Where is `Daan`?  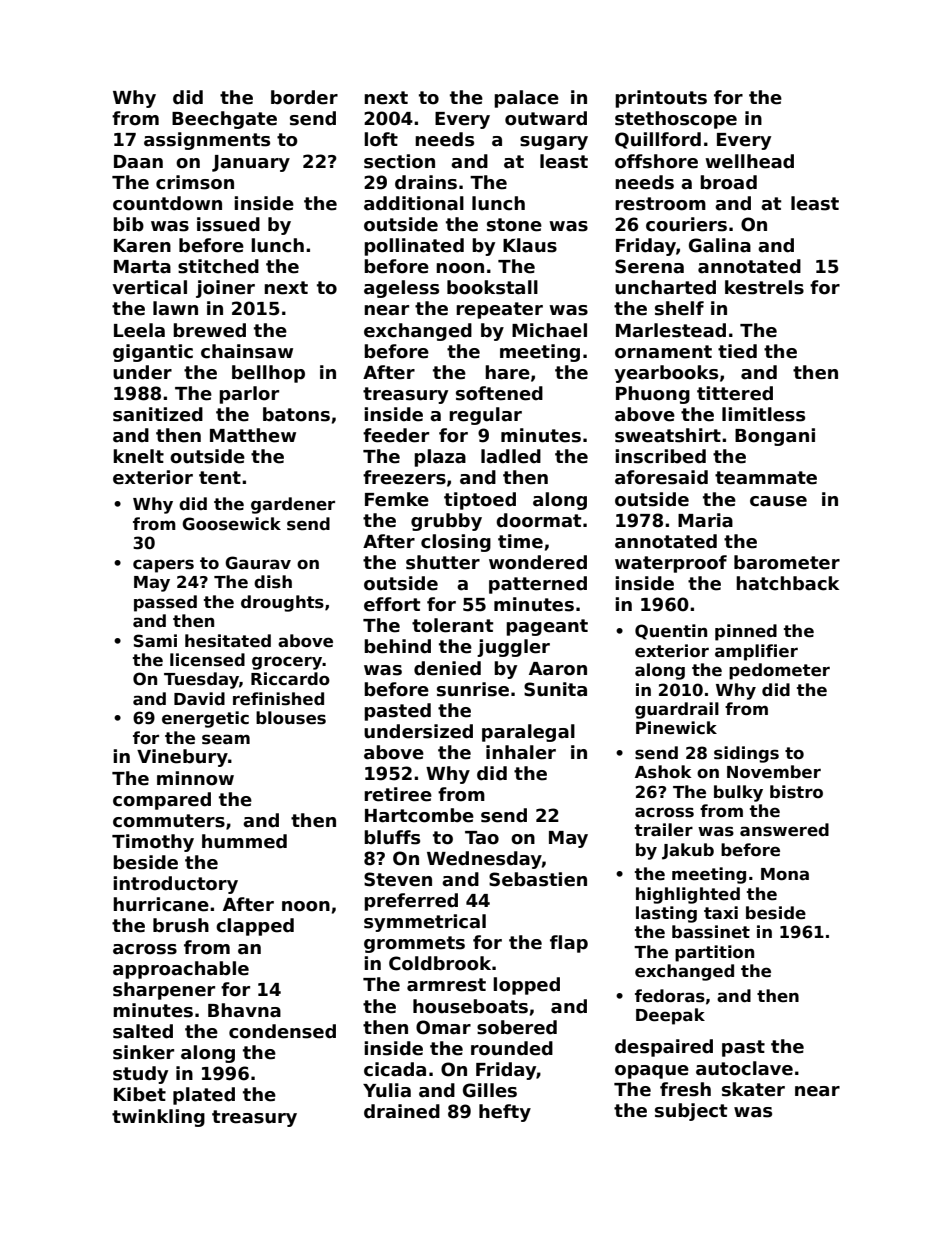 Daan is located at coordinates (138, 162).
